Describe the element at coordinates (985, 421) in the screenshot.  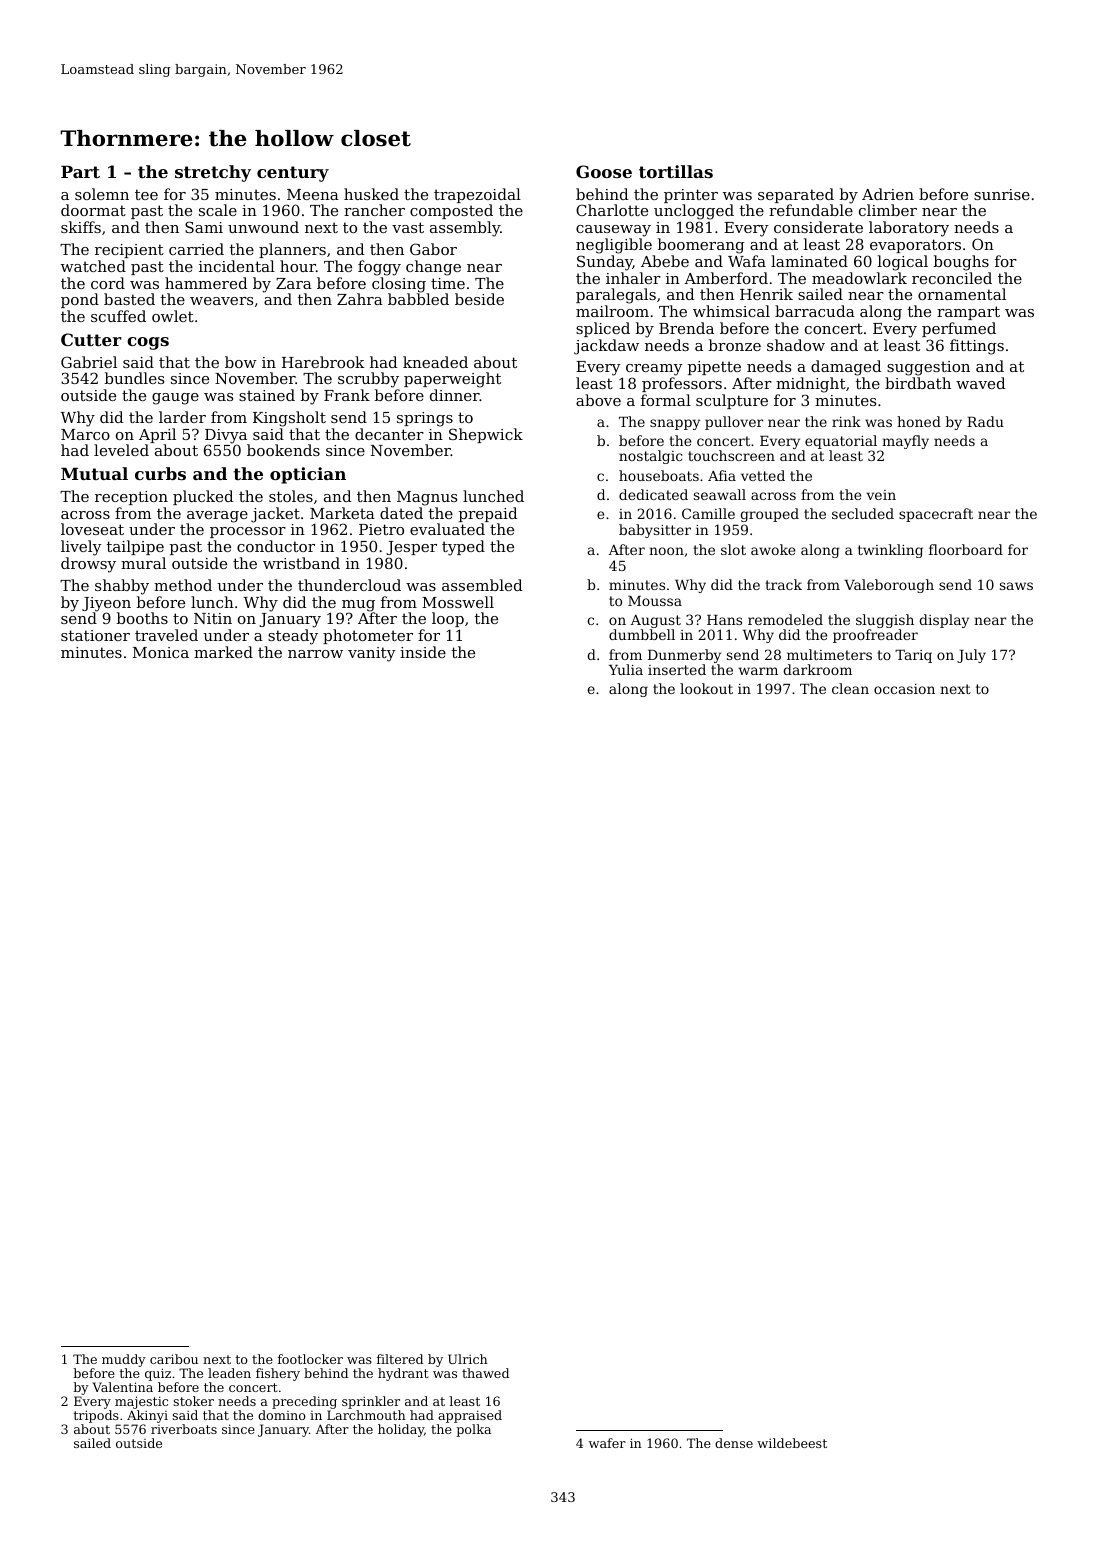
I see `Radu` at that location.
